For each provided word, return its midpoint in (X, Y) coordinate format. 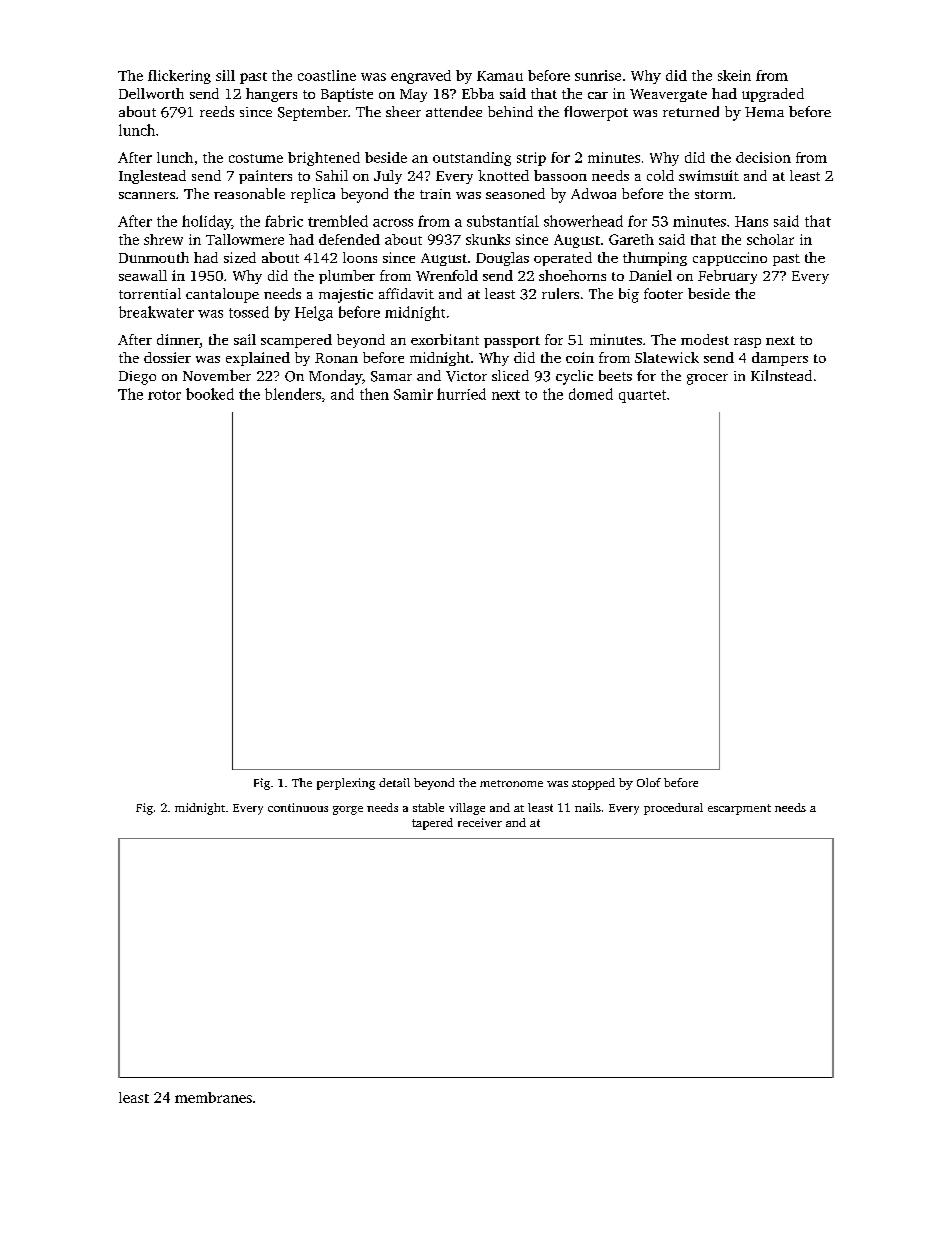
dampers (780, 359)
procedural (673, 809)
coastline (327, 75)
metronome (511, 783)
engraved (421, 77)
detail (394, 782)
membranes (213, 1097)
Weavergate (668, 95)
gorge (348, 810)
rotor (164, 395)
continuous (298, 807)
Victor (466, 376)
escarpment (739, 809)
